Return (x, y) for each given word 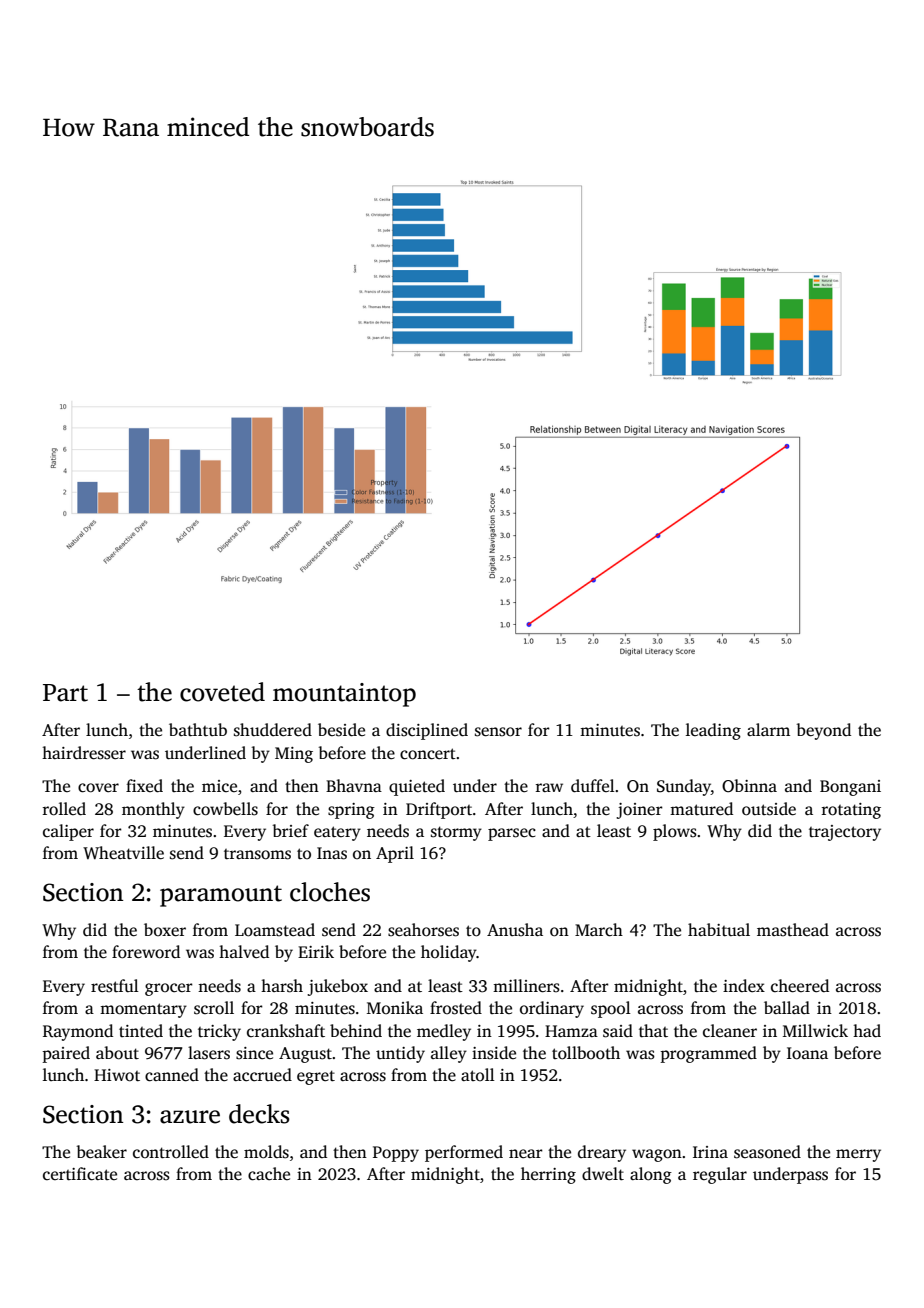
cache (269, 1174)
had (867, 1031)
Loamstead (275, 930)
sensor (498, 732)
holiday (449, 953)
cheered (800, 986)
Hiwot (117, 1075)
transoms (257, 854)
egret (316, 1077)
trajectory (845, 833)
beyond (823, 731)
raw (549, 787)
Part (65, 693)
